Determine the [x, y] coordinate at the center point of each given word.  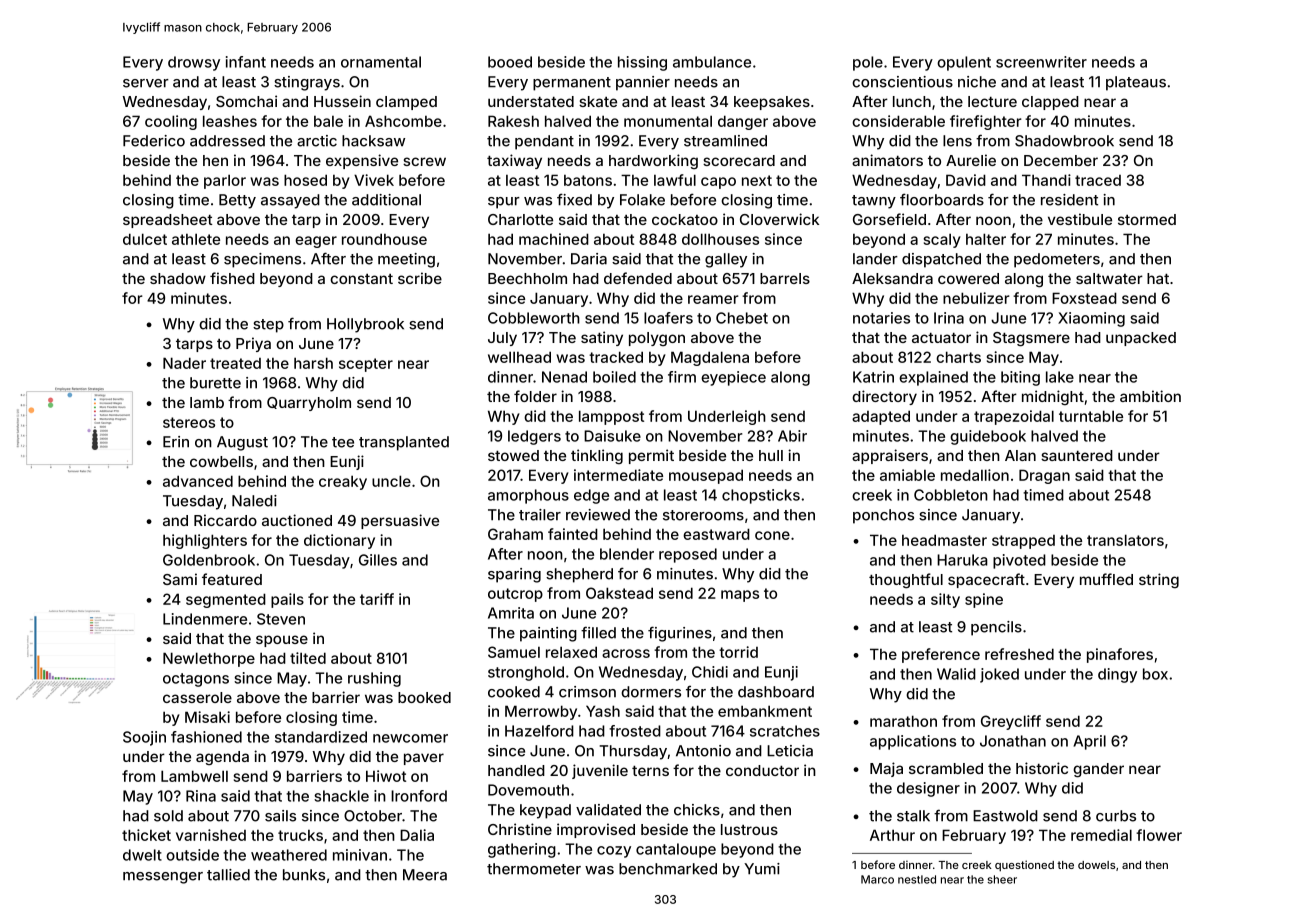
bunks [304, 875]
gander [1098, 770]
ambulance [712, 62]
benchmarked [668, 869]
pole [868, 63]
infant [246, 62]
